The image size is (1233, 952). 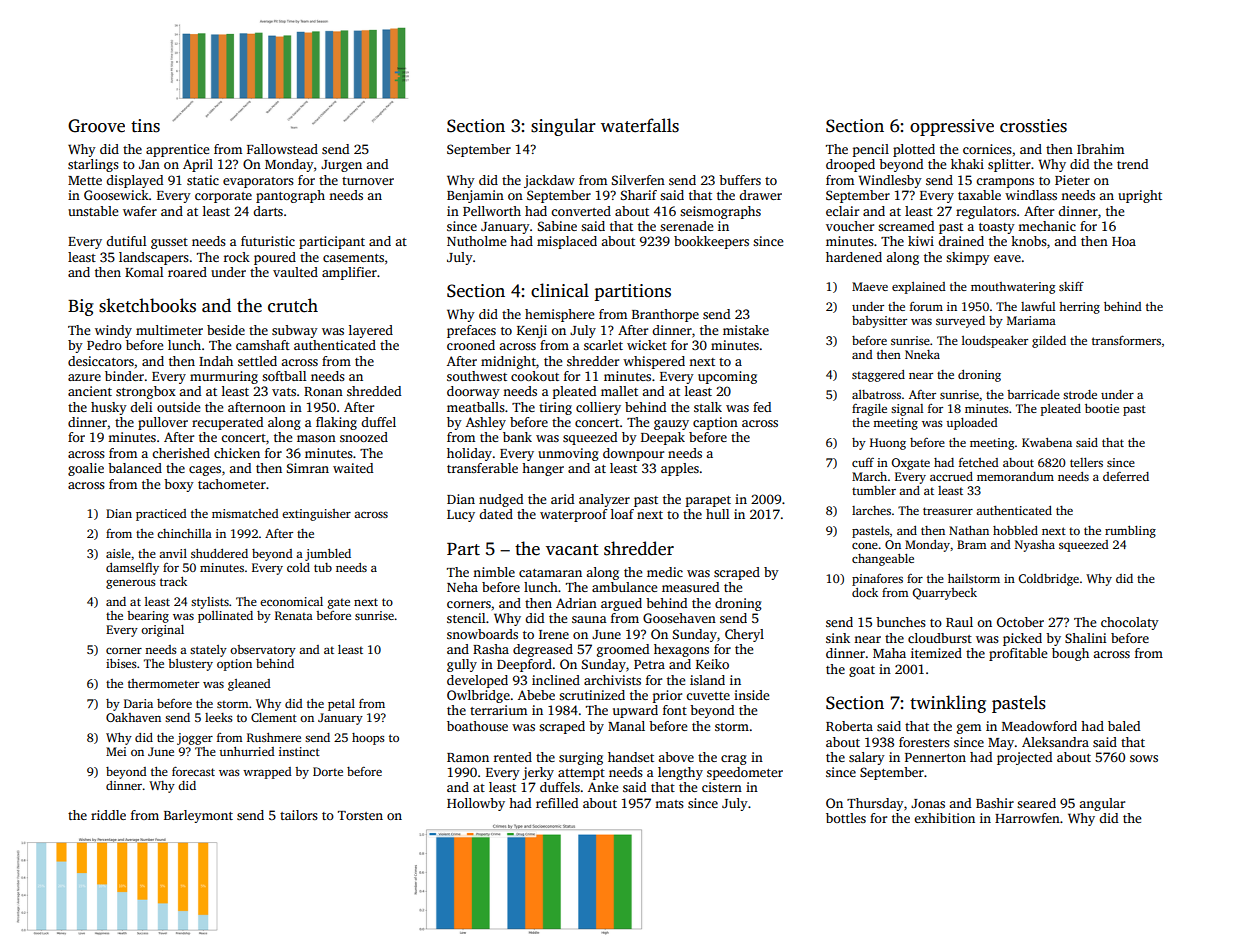 I want to click on Mei, so click(x=116, y=751).
